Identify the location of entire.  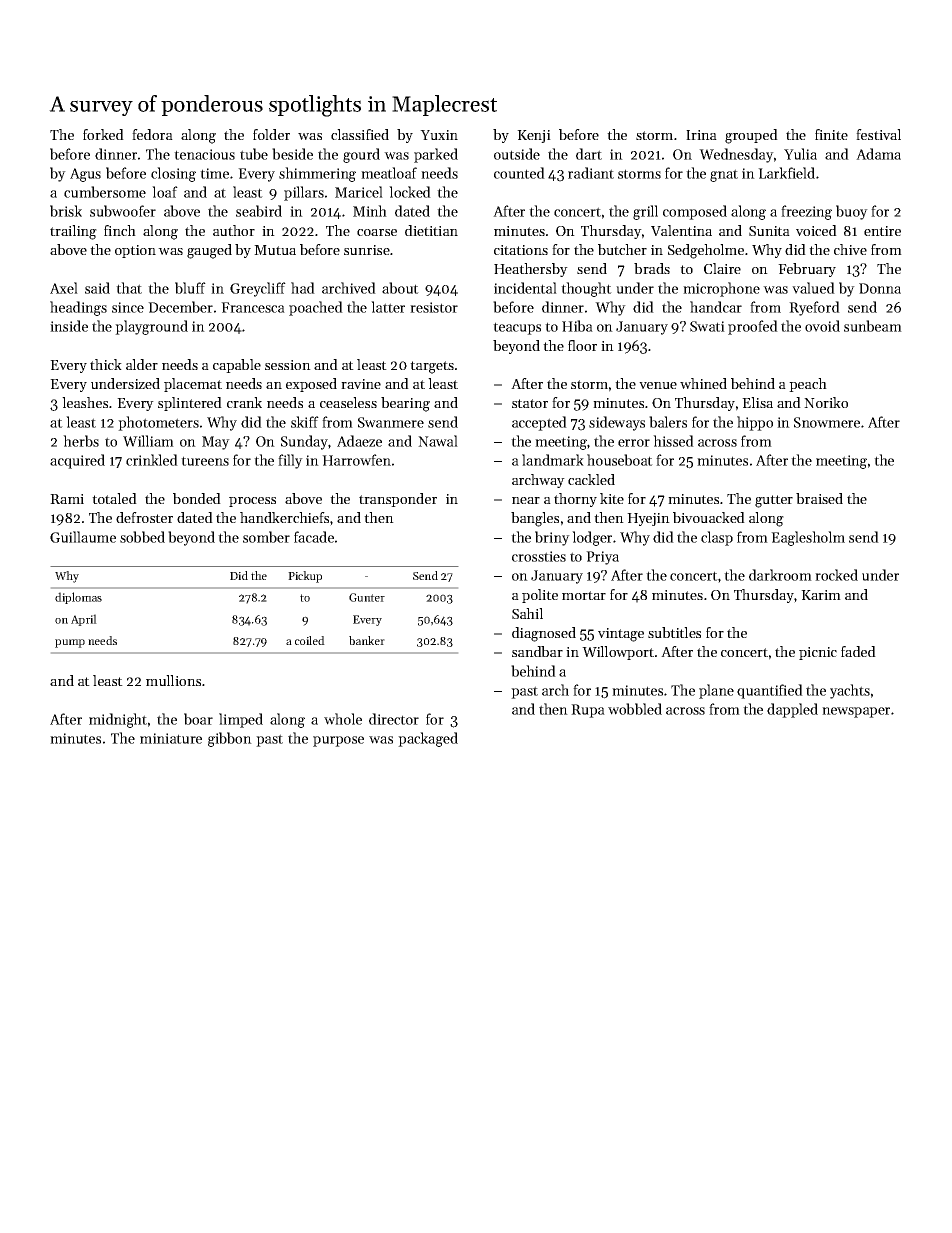
(882, 231).
